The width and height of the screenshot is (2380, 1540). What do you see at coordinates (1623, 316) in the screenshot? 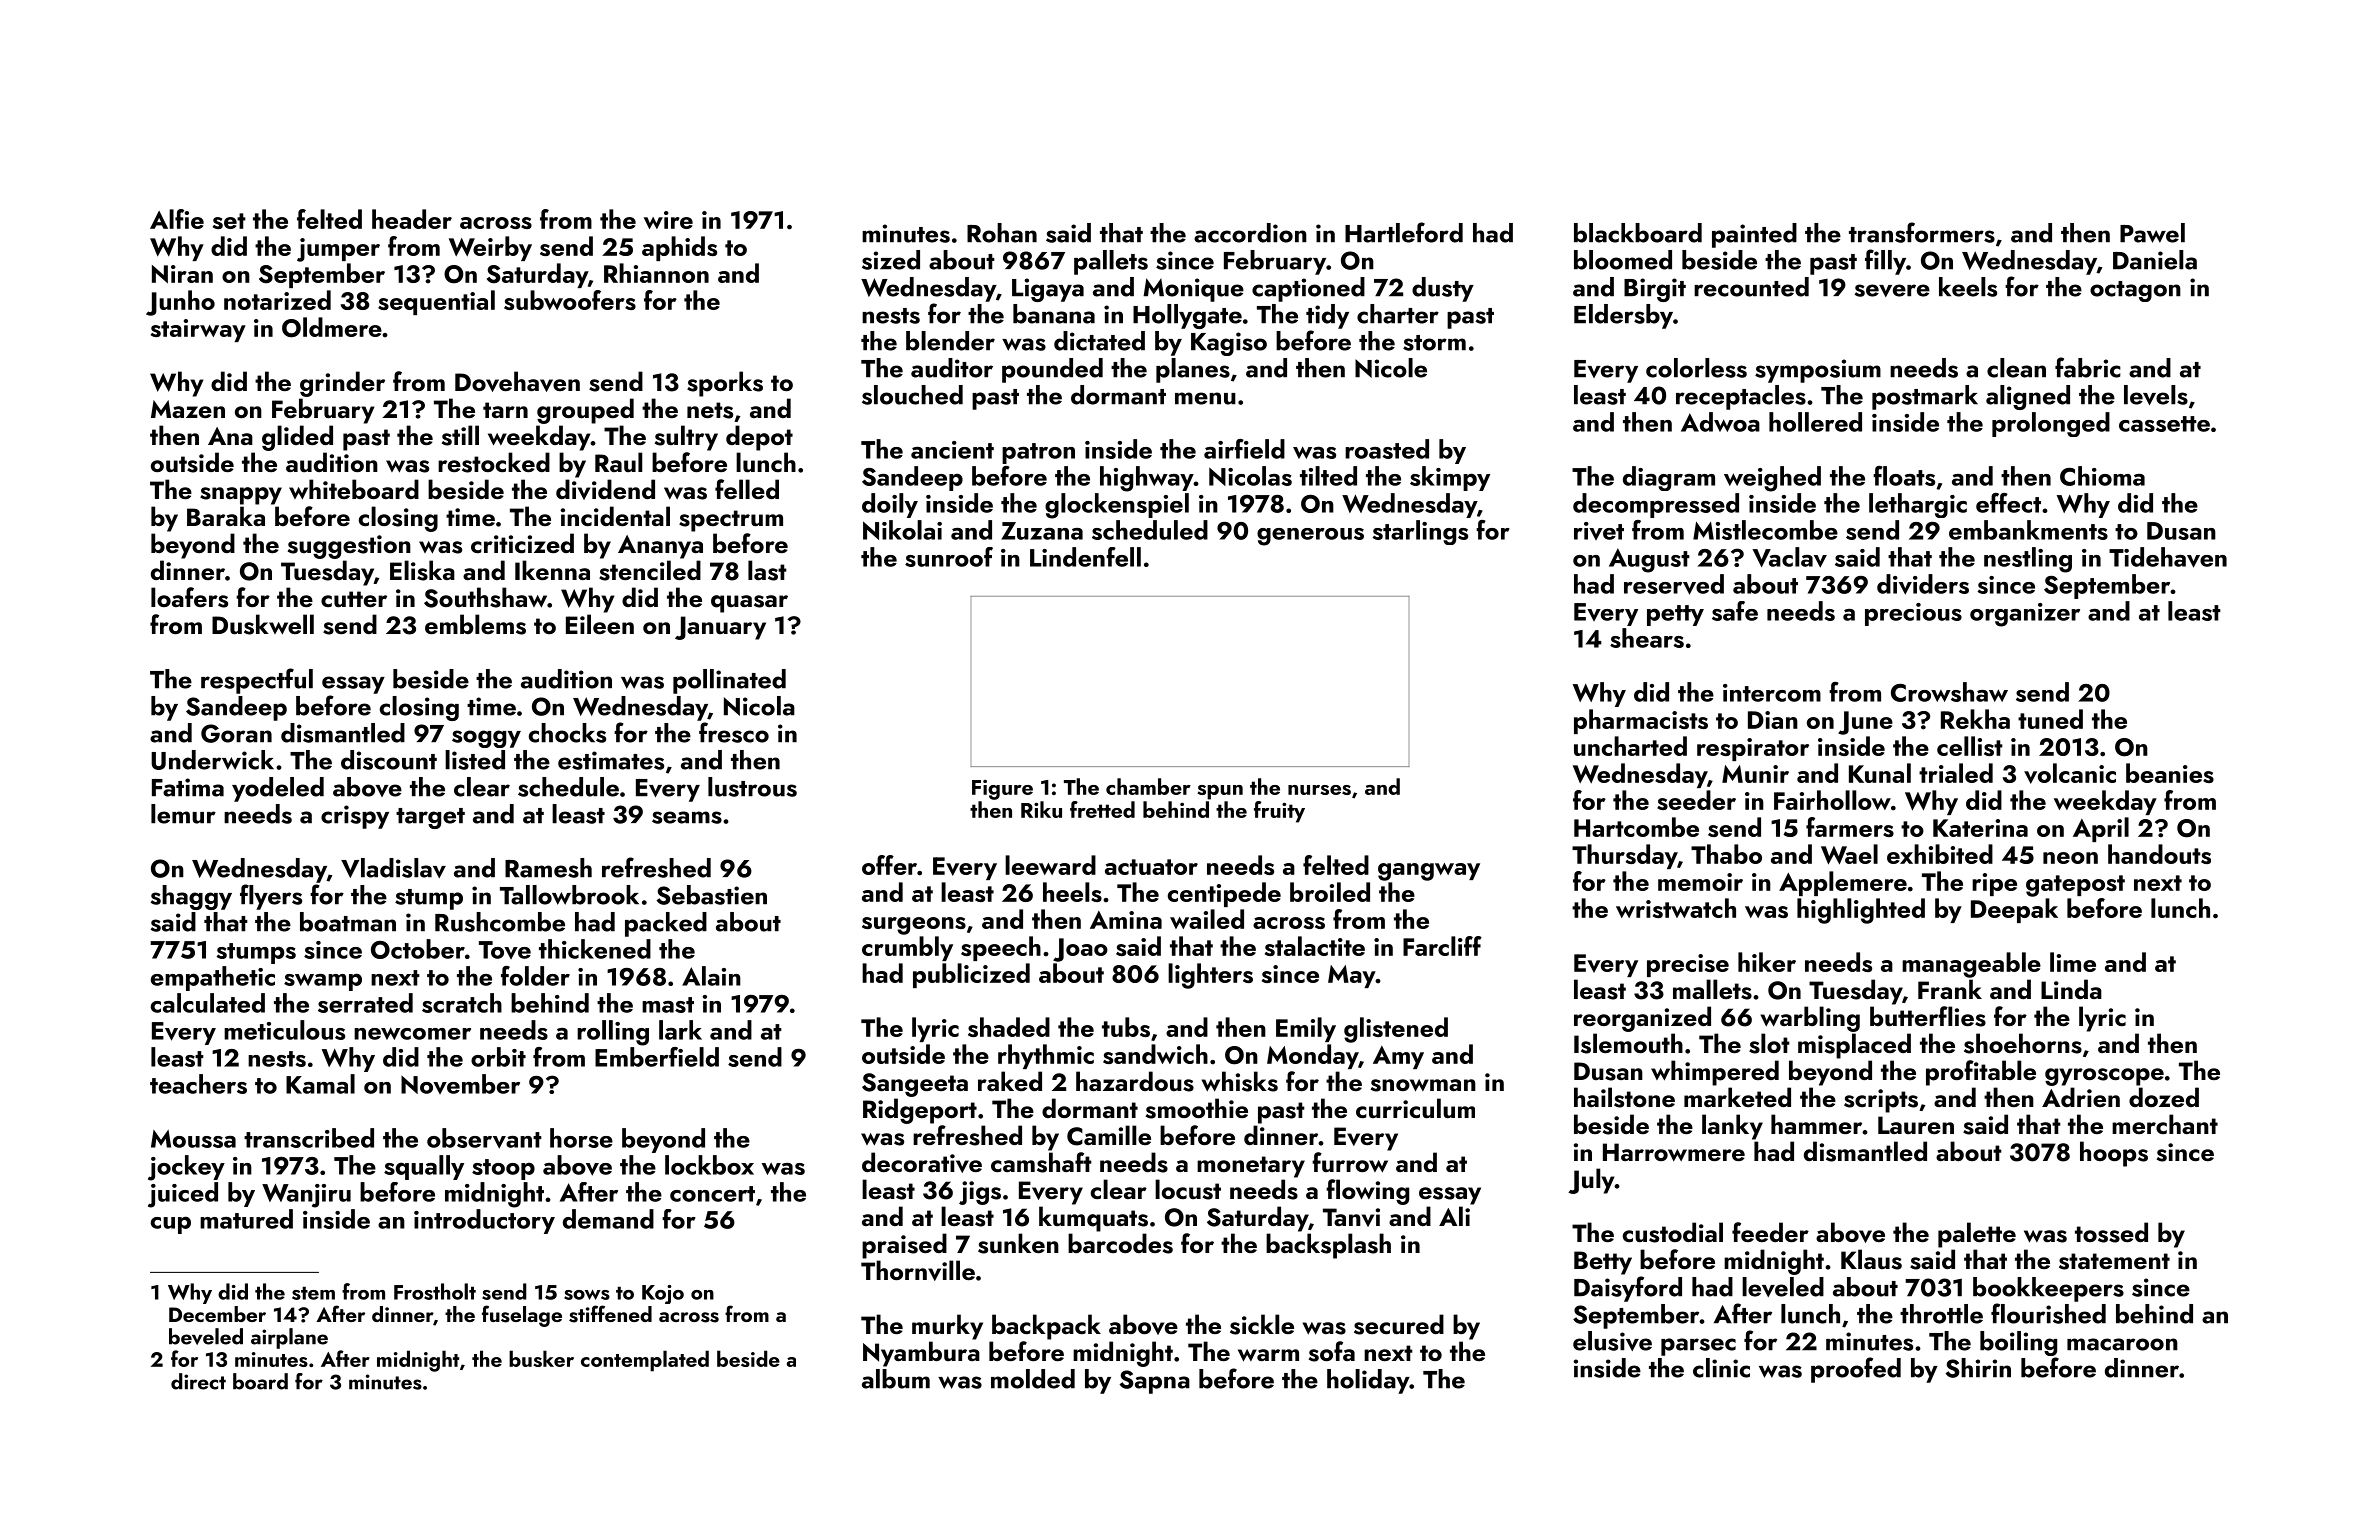
I see `Eldersby` at bounding box center [1623, 316].
